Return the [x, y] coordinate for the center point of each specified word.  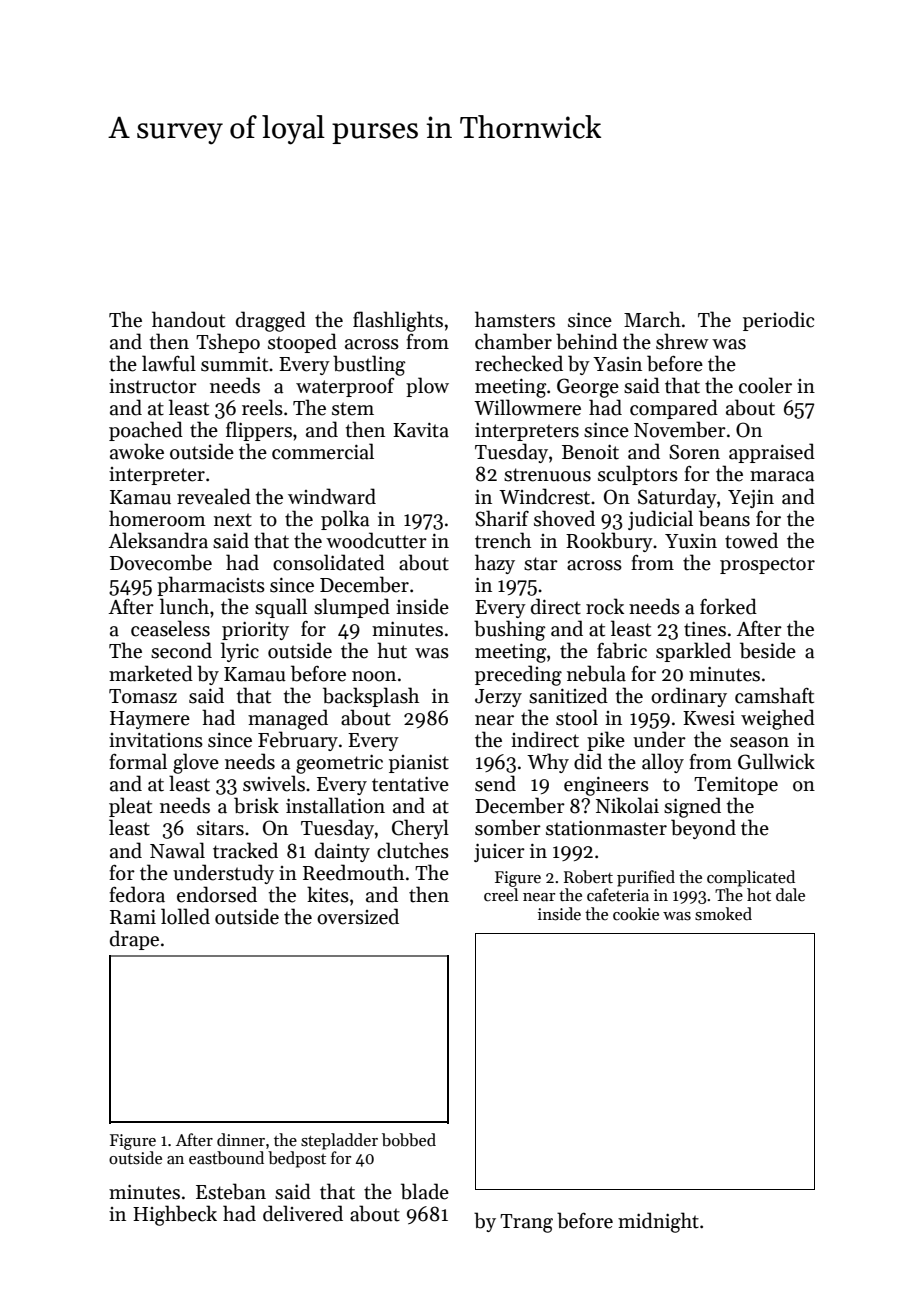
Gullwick [776, 761]
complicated [751, 878]
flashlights [398, 321]
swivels [274, 783]
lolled [185, 916]
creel [501, 895]
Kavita [421, 430]
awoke [137, 451]
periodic [779, 321]
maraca [782, 476]
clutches [413, 850]
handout [188, 319]
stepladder [339, 1141]
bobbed [409, 1140]
